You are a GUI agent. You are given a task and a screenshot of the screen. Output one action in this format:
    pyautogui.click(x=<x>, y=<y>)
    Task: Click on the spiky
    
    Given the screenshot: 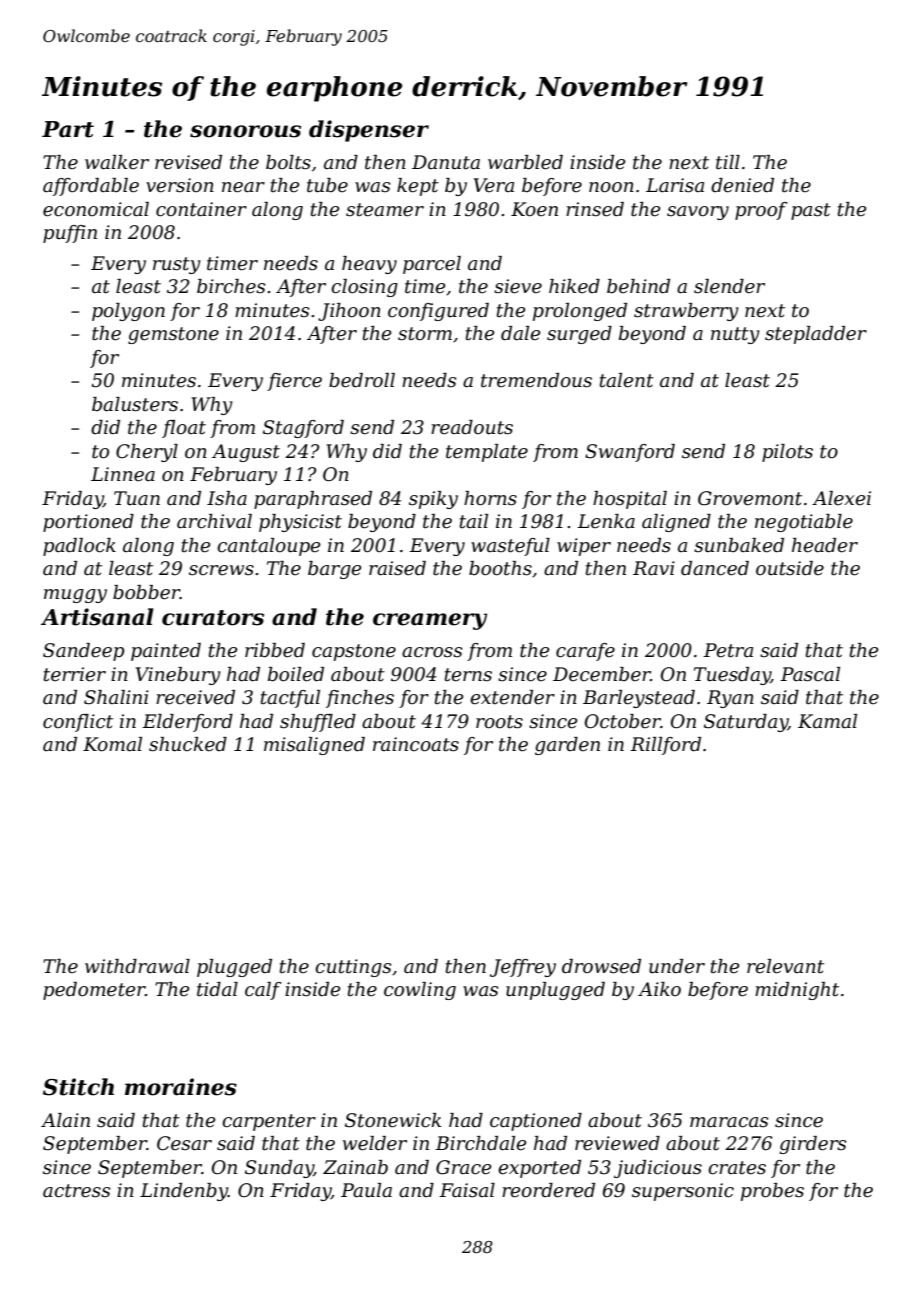 What is the action you would take?
    pyautogui.click(x=433, y=500)
